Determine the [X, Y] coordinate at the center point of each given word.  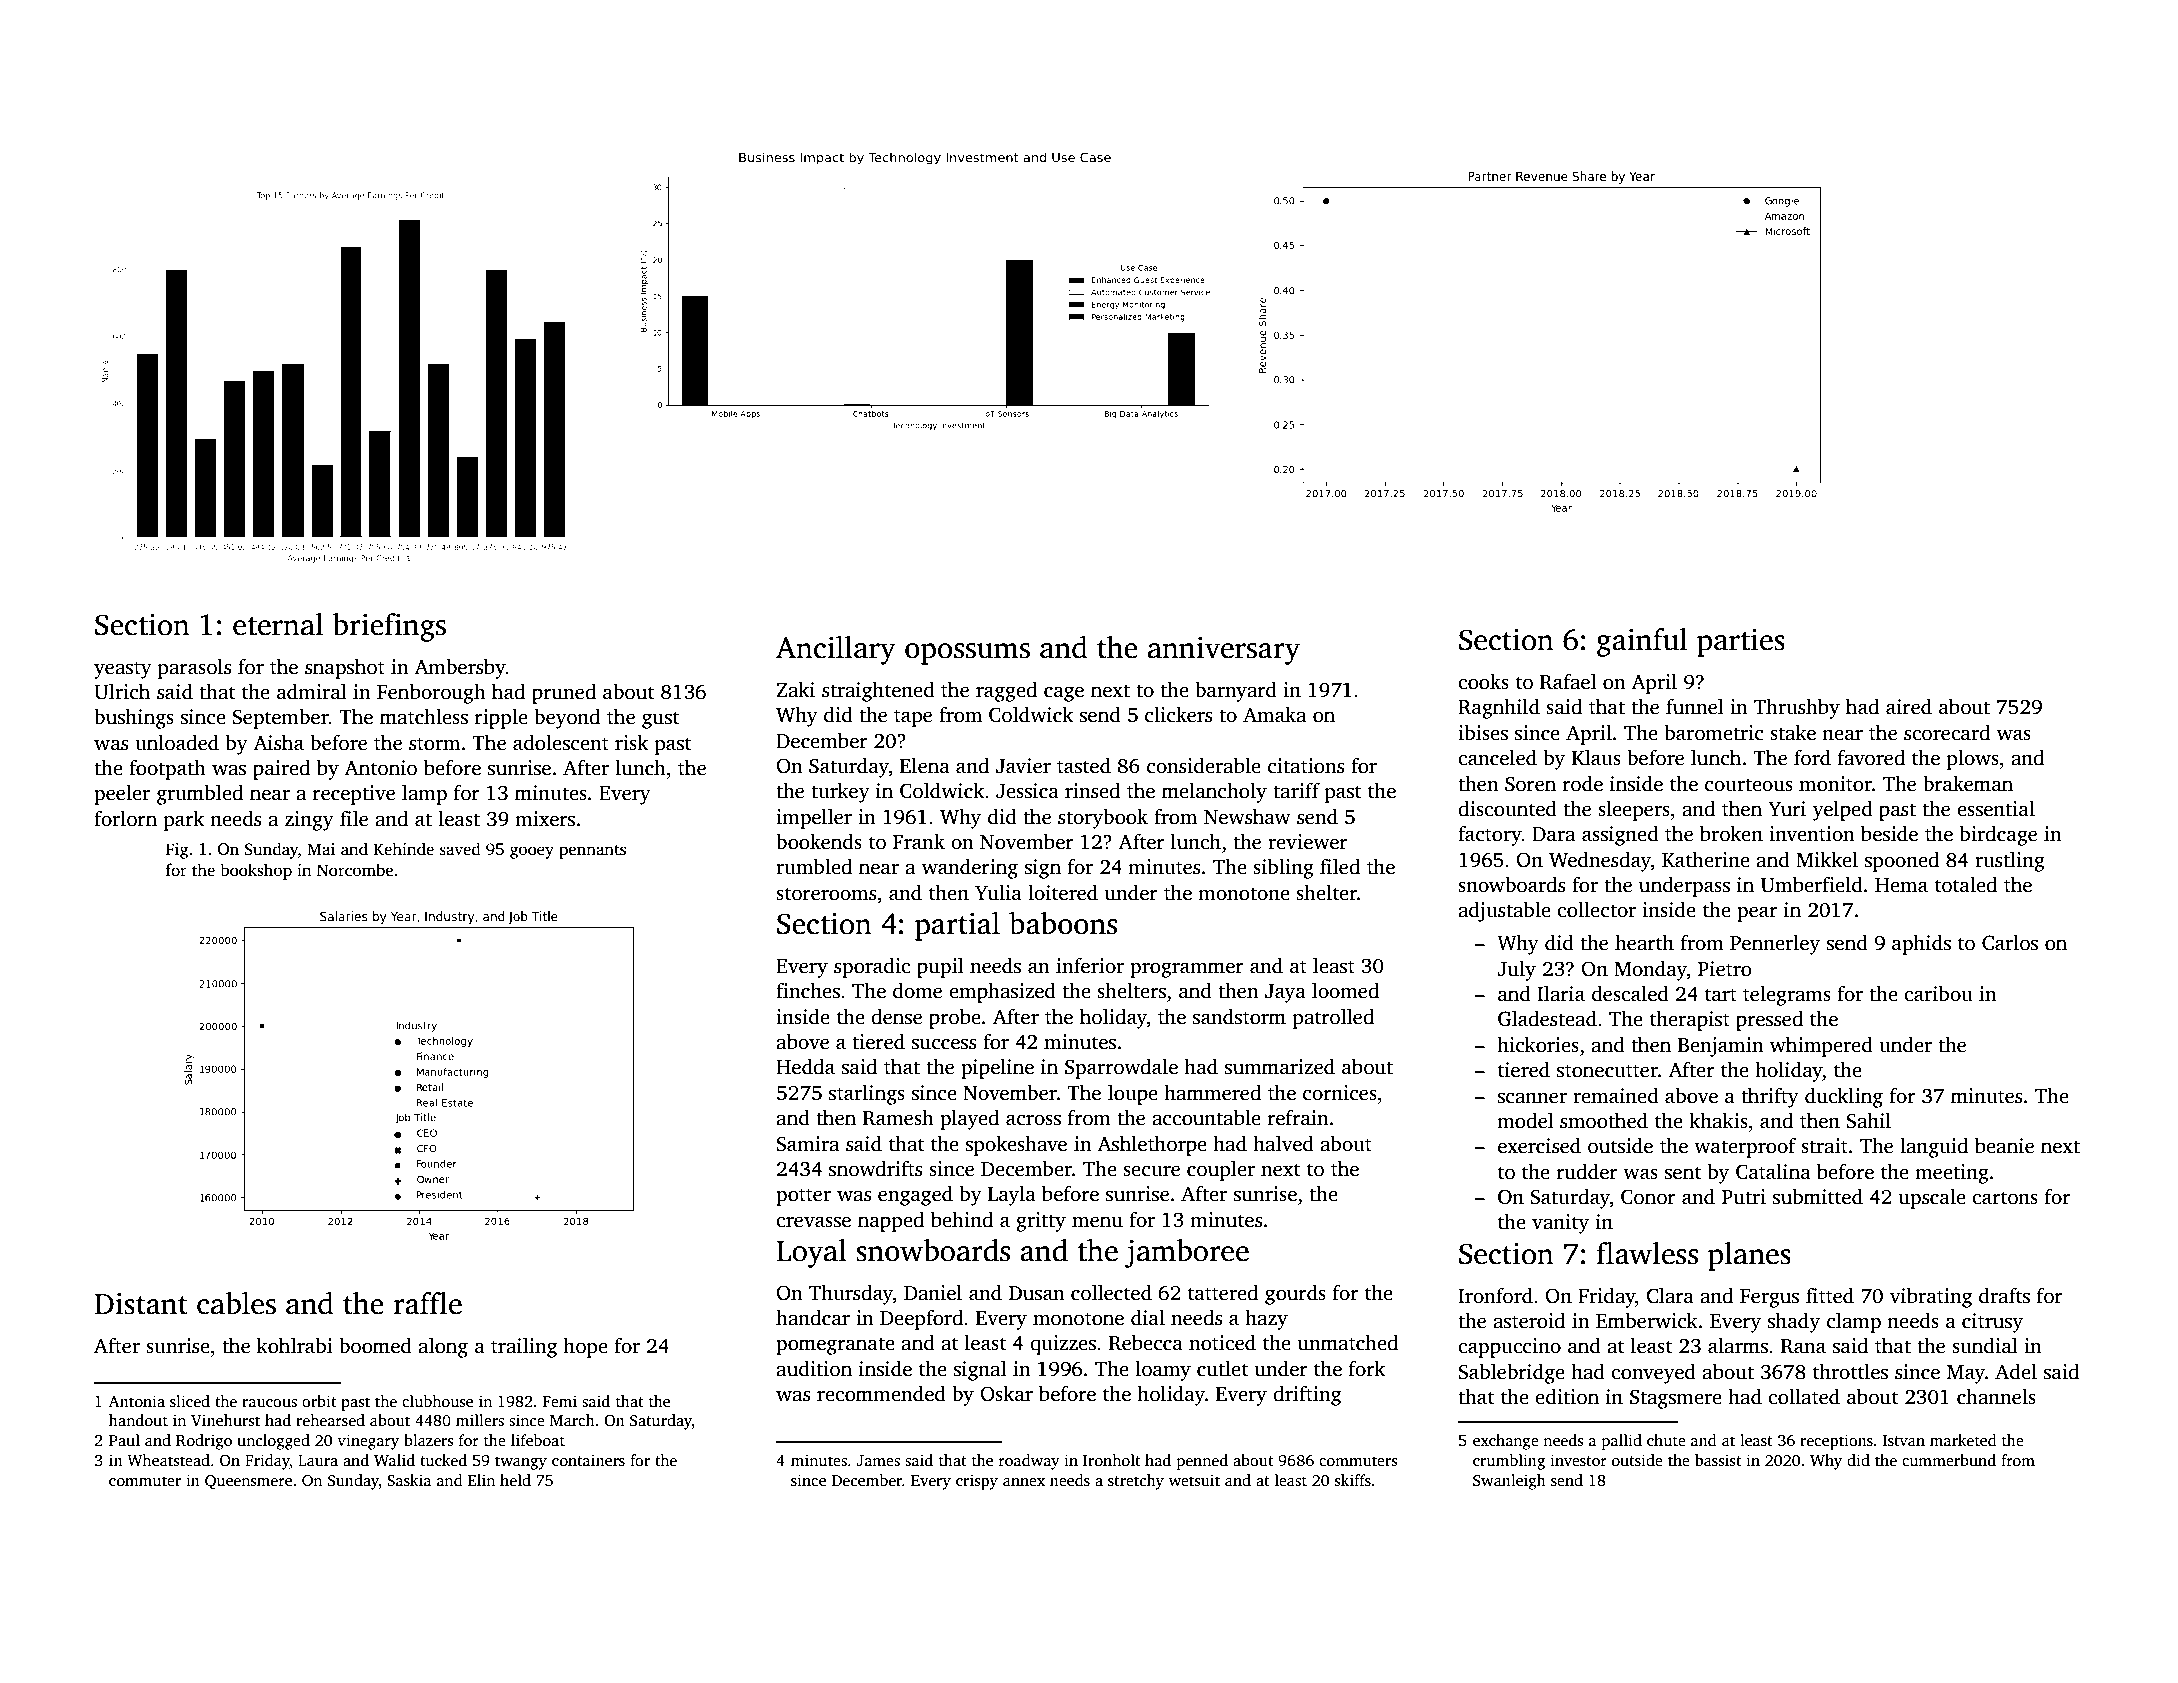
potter [803, 1197]
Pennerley [1775, 944]
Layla [1012, 1195]
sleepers [1634, 810]
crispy [977, 1482]
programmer [1187, 970]
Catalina [1773, 1171]
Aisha [278, 742]
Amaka [1274, 714]
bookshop [256, 871]
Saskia [409, 1480]
